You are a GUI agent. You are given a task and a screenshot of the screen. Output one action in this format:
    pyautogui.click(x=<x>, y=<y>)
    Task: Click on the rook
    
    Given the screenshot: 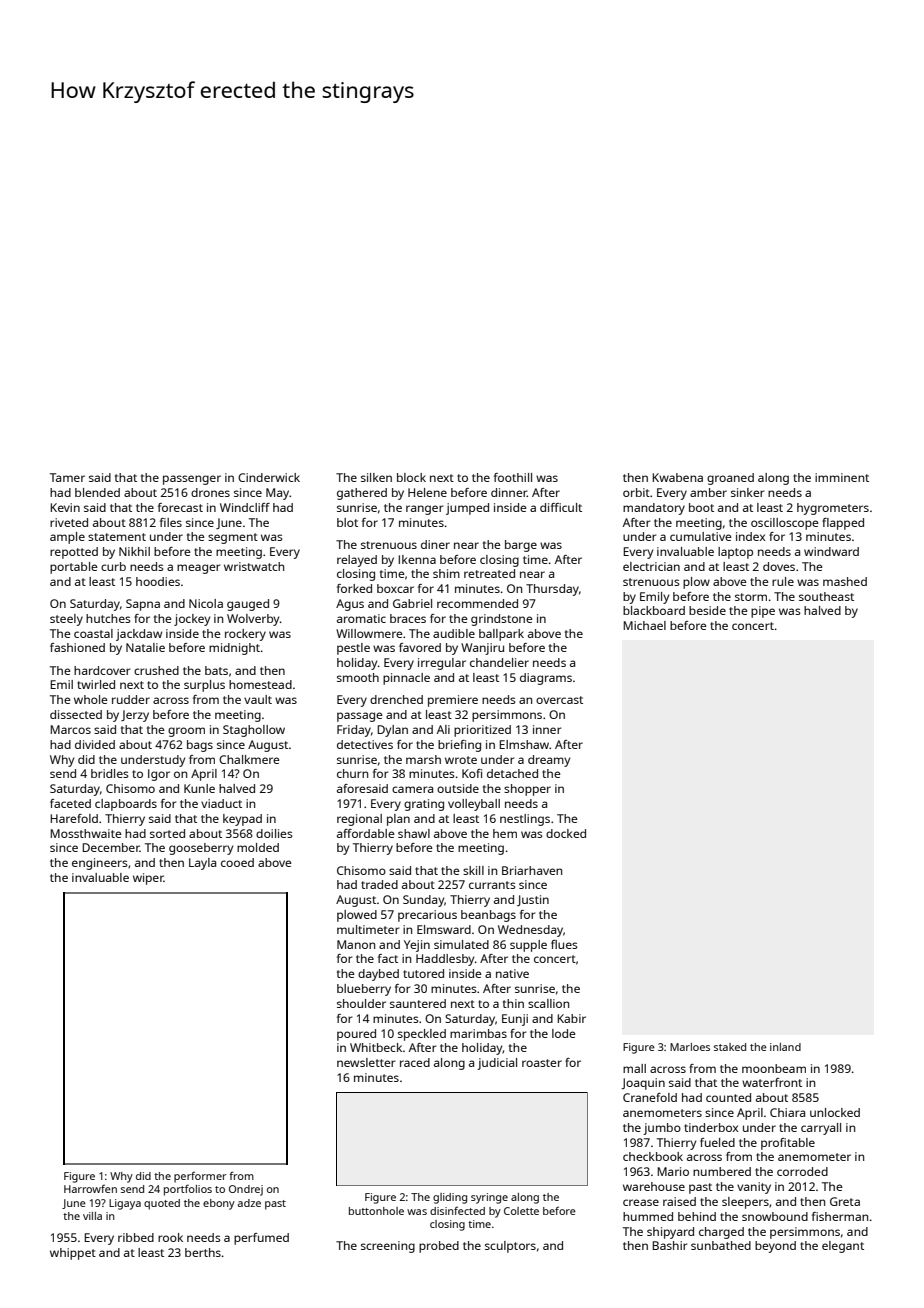 What is the action you would take?
    pyautogui.click(x=170, y=1237)
